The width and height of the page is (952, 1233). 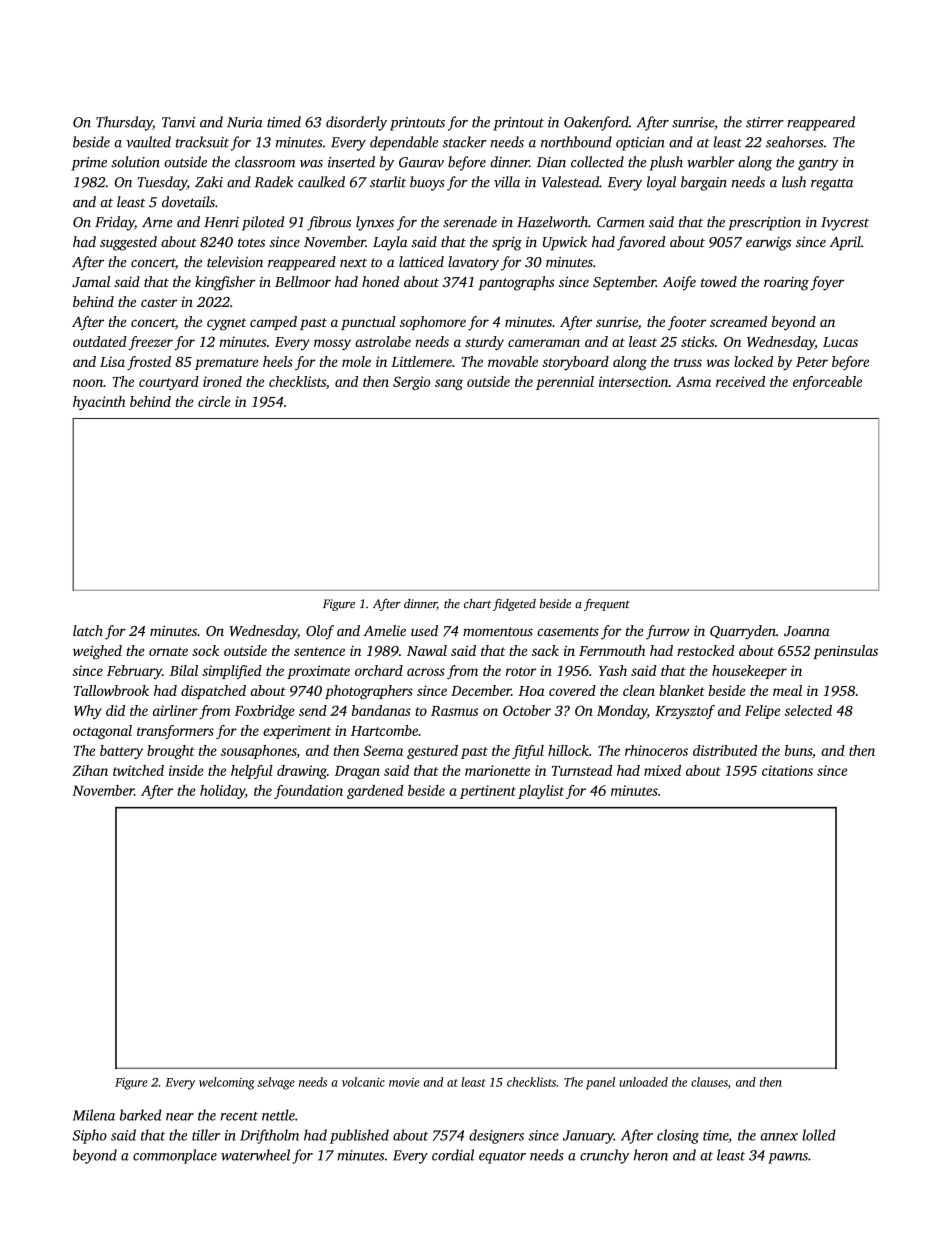 What do you see at coordinates (827, 383) in the page?
I see `enforceable` at bounding box center [827, 383].
